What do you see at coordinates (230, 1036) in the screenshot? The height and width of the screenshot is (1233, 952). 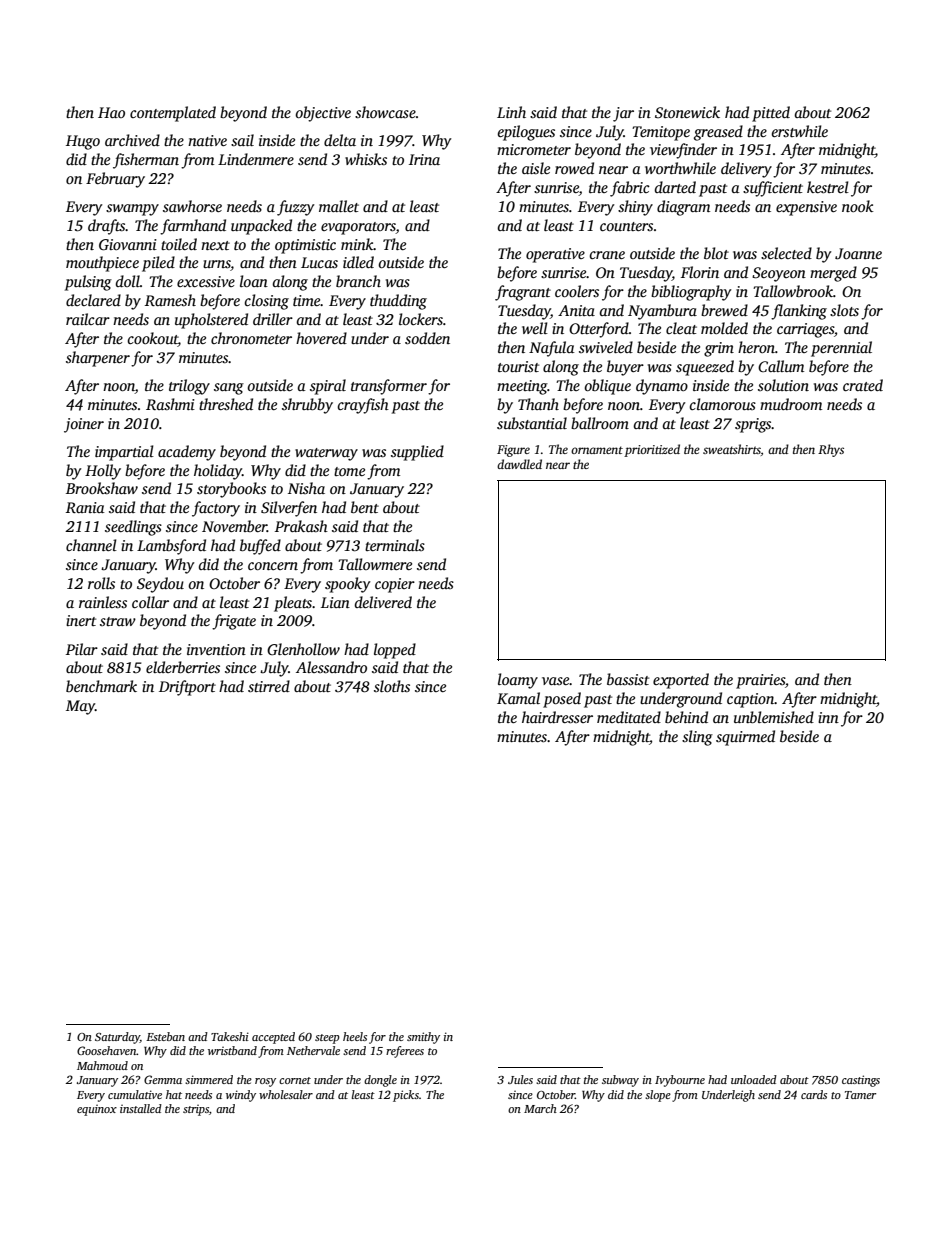 I see `Takeshi` at bounding box center [230, 1036].
